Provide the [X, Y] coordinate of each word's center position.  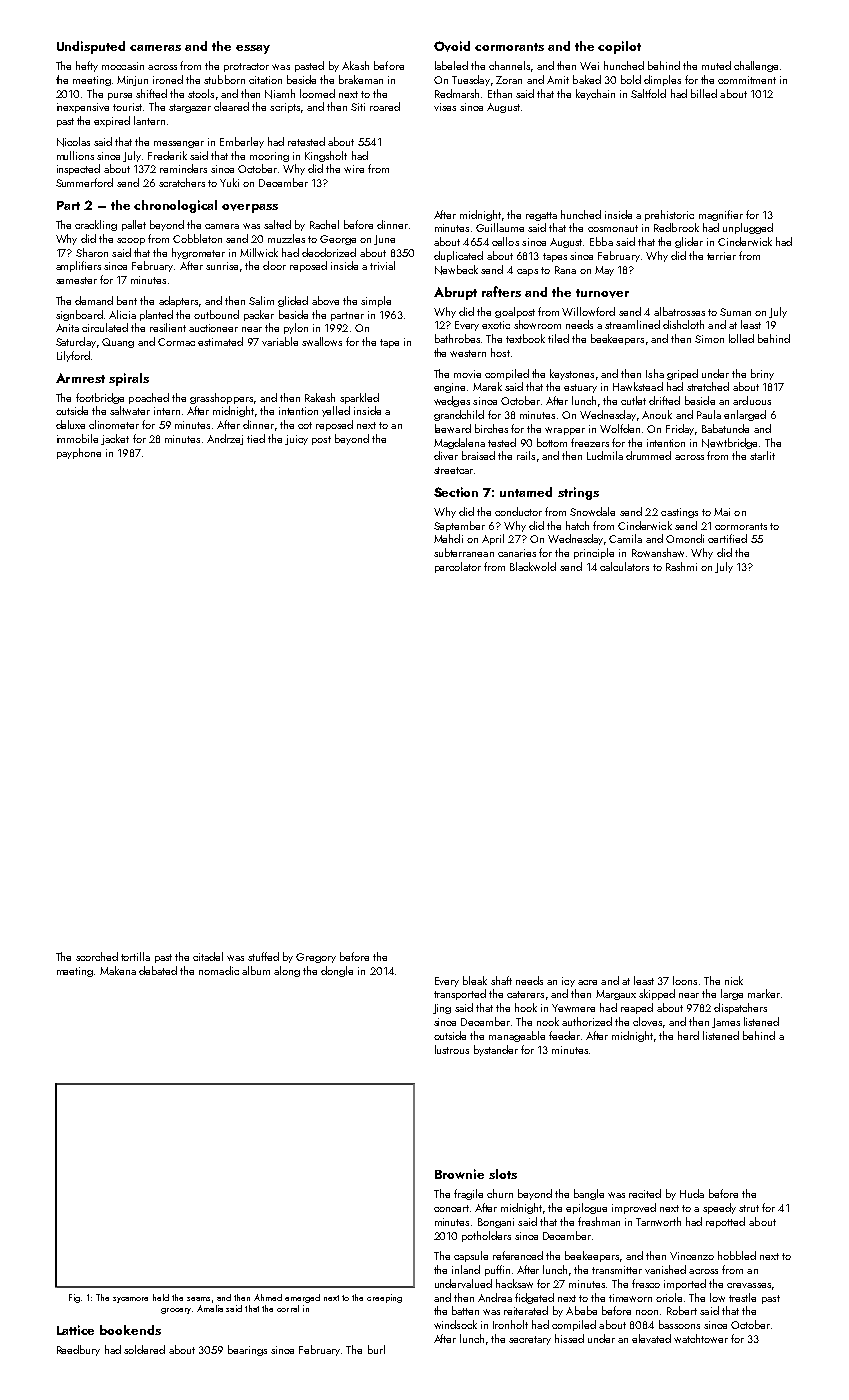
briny [762, 374]
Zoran [509, 80]
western [468, 353]
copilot [619, 47]
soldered [144, 1349]
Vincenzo [692, 1256]
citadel [208, 956]
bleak [475, 980]
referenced [518, 1255]
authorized [587, 1021]
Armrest [80, 378]
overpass [250, 208]
